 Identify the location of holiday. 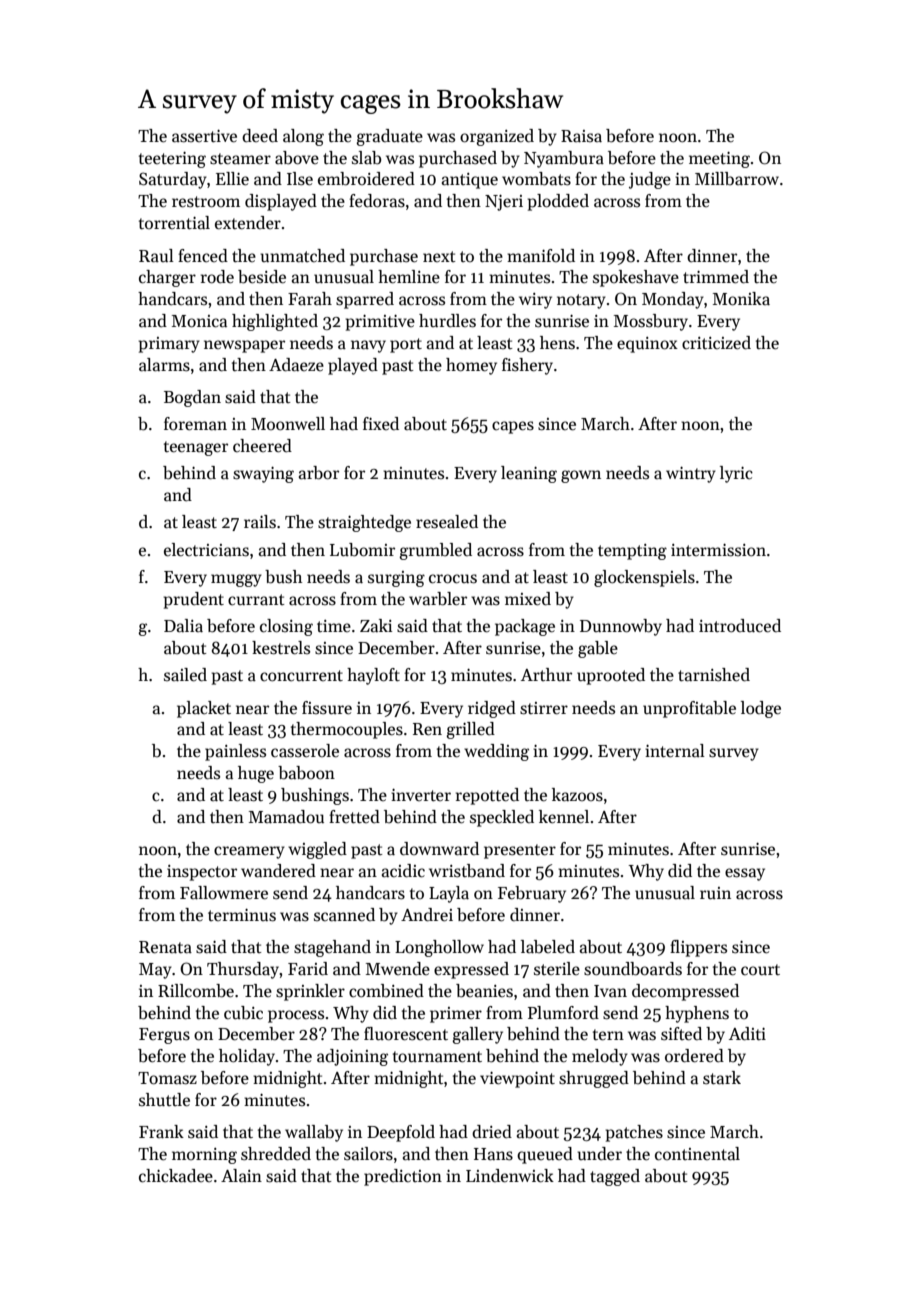
(247, 1057).
